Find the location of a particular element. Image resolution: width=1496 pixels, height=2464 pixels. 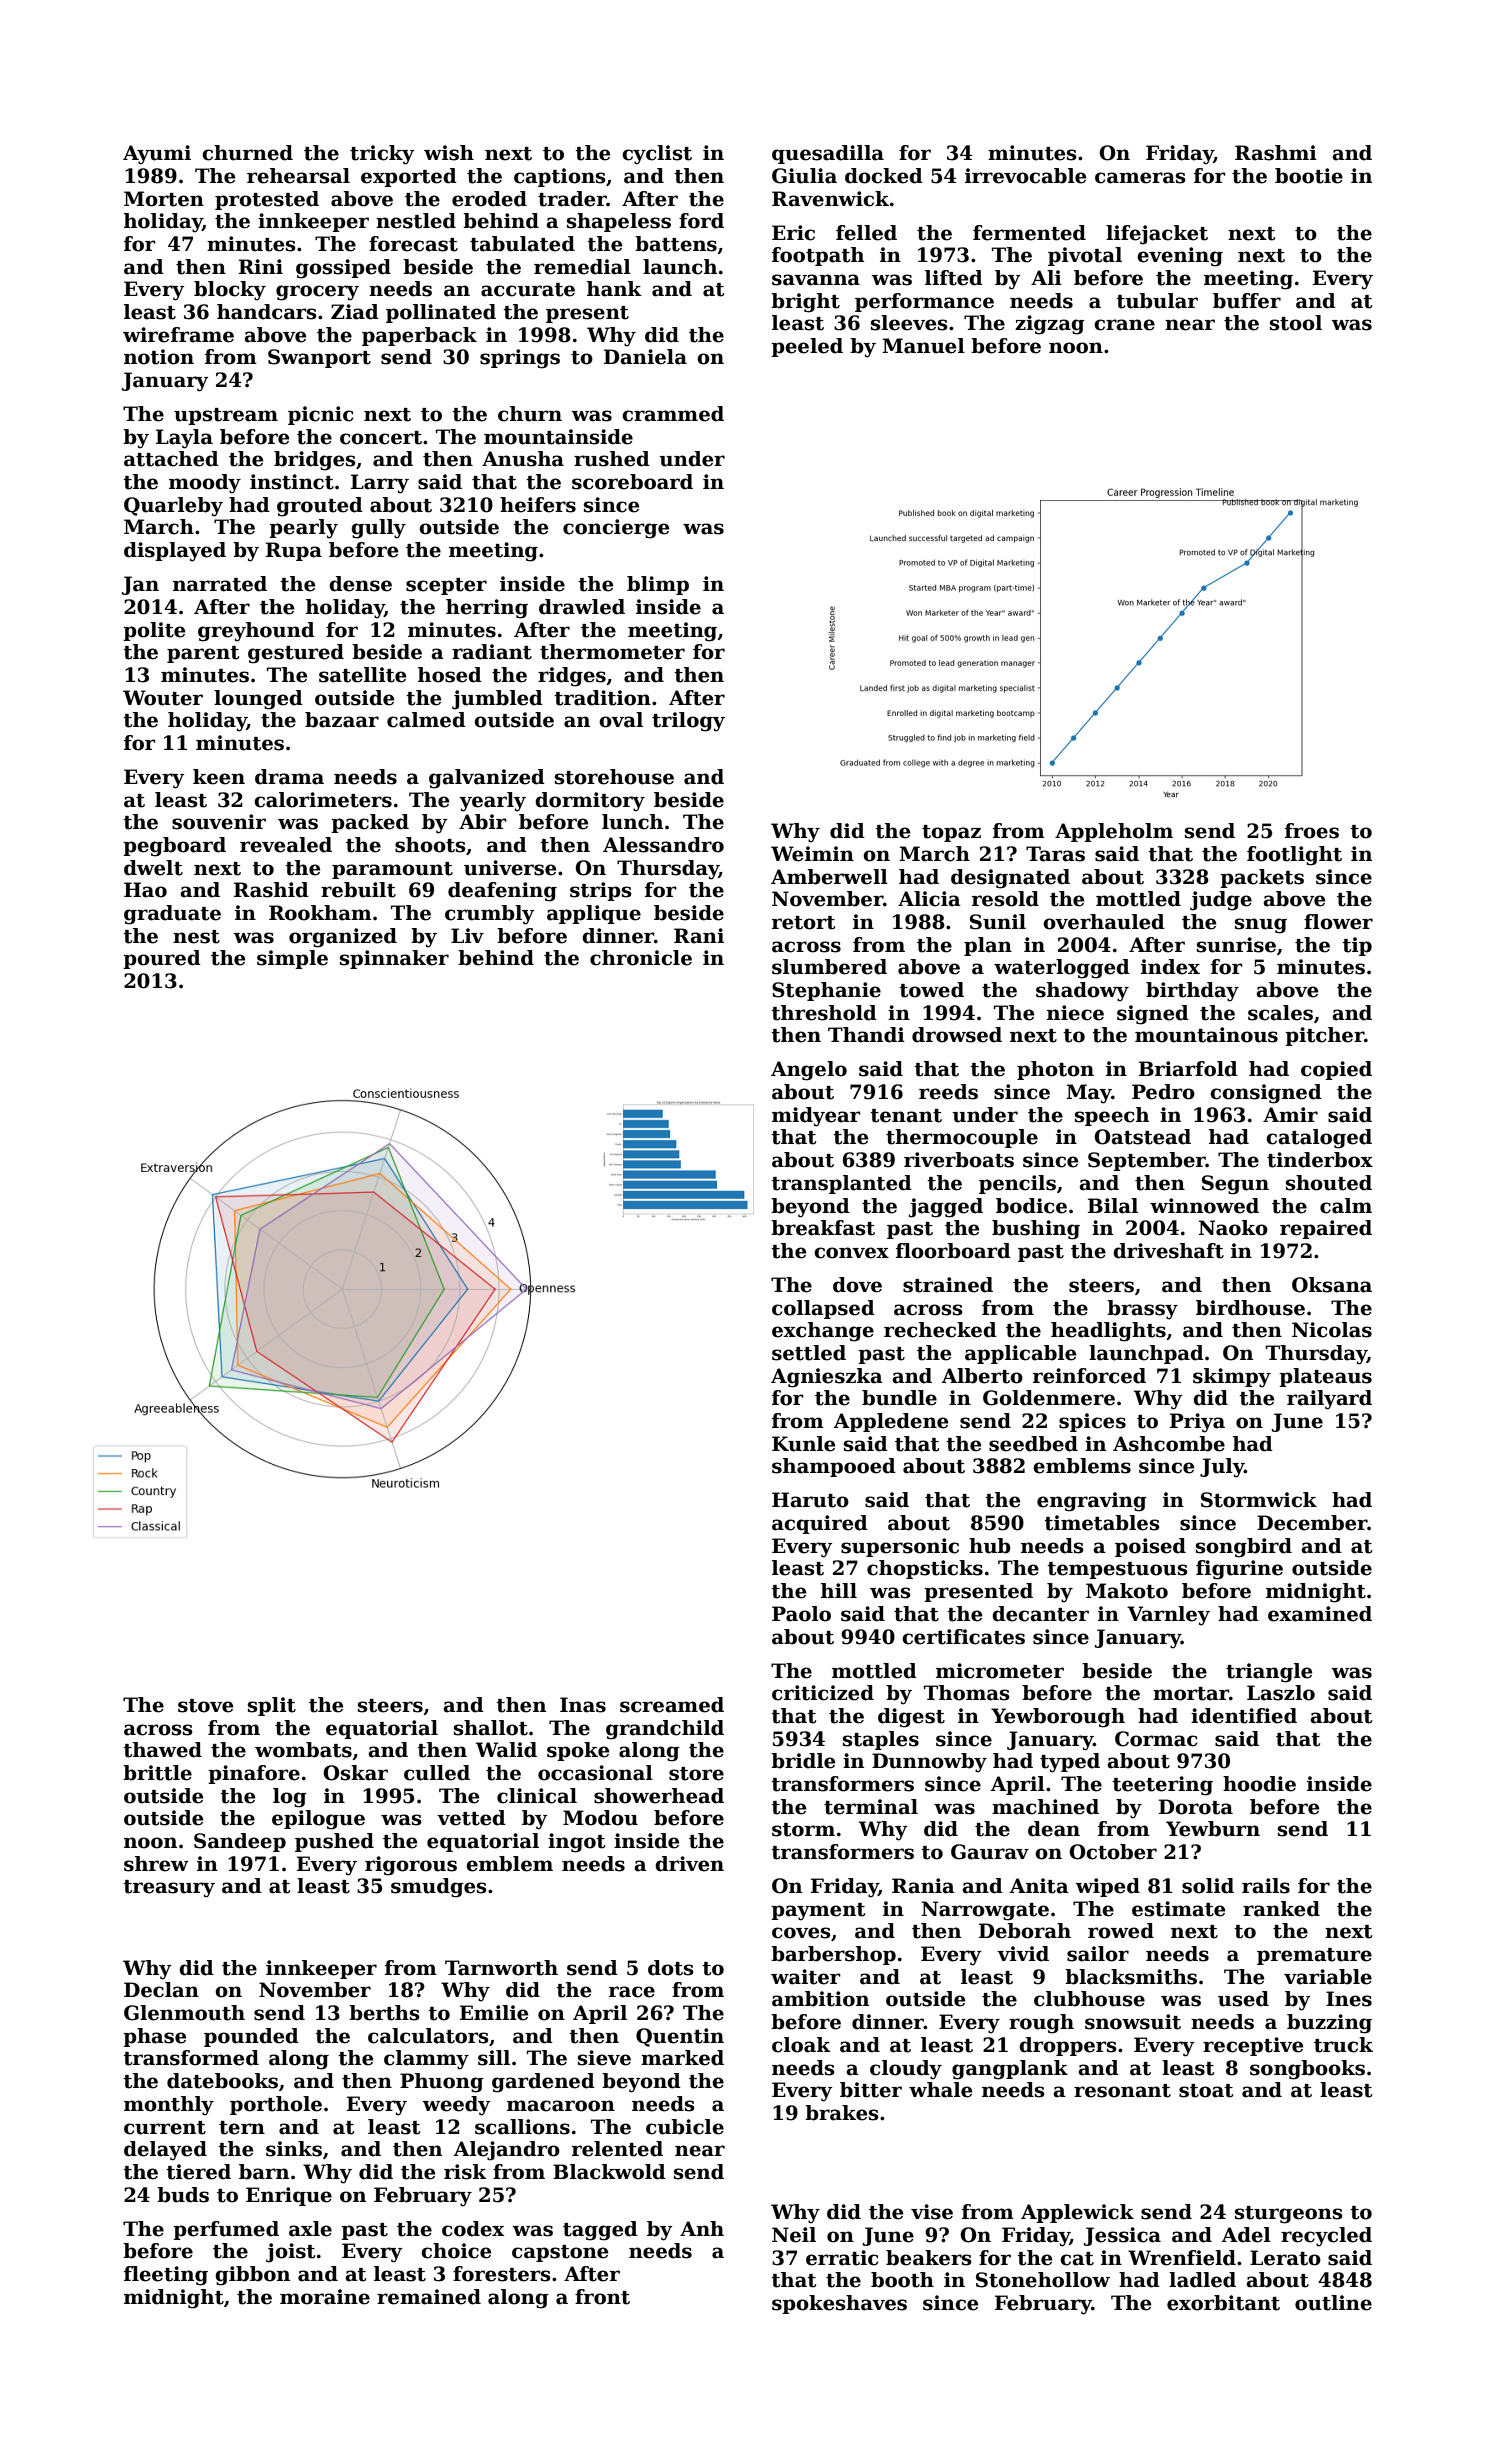

spinnaker is located at coordinates (394, 959).
